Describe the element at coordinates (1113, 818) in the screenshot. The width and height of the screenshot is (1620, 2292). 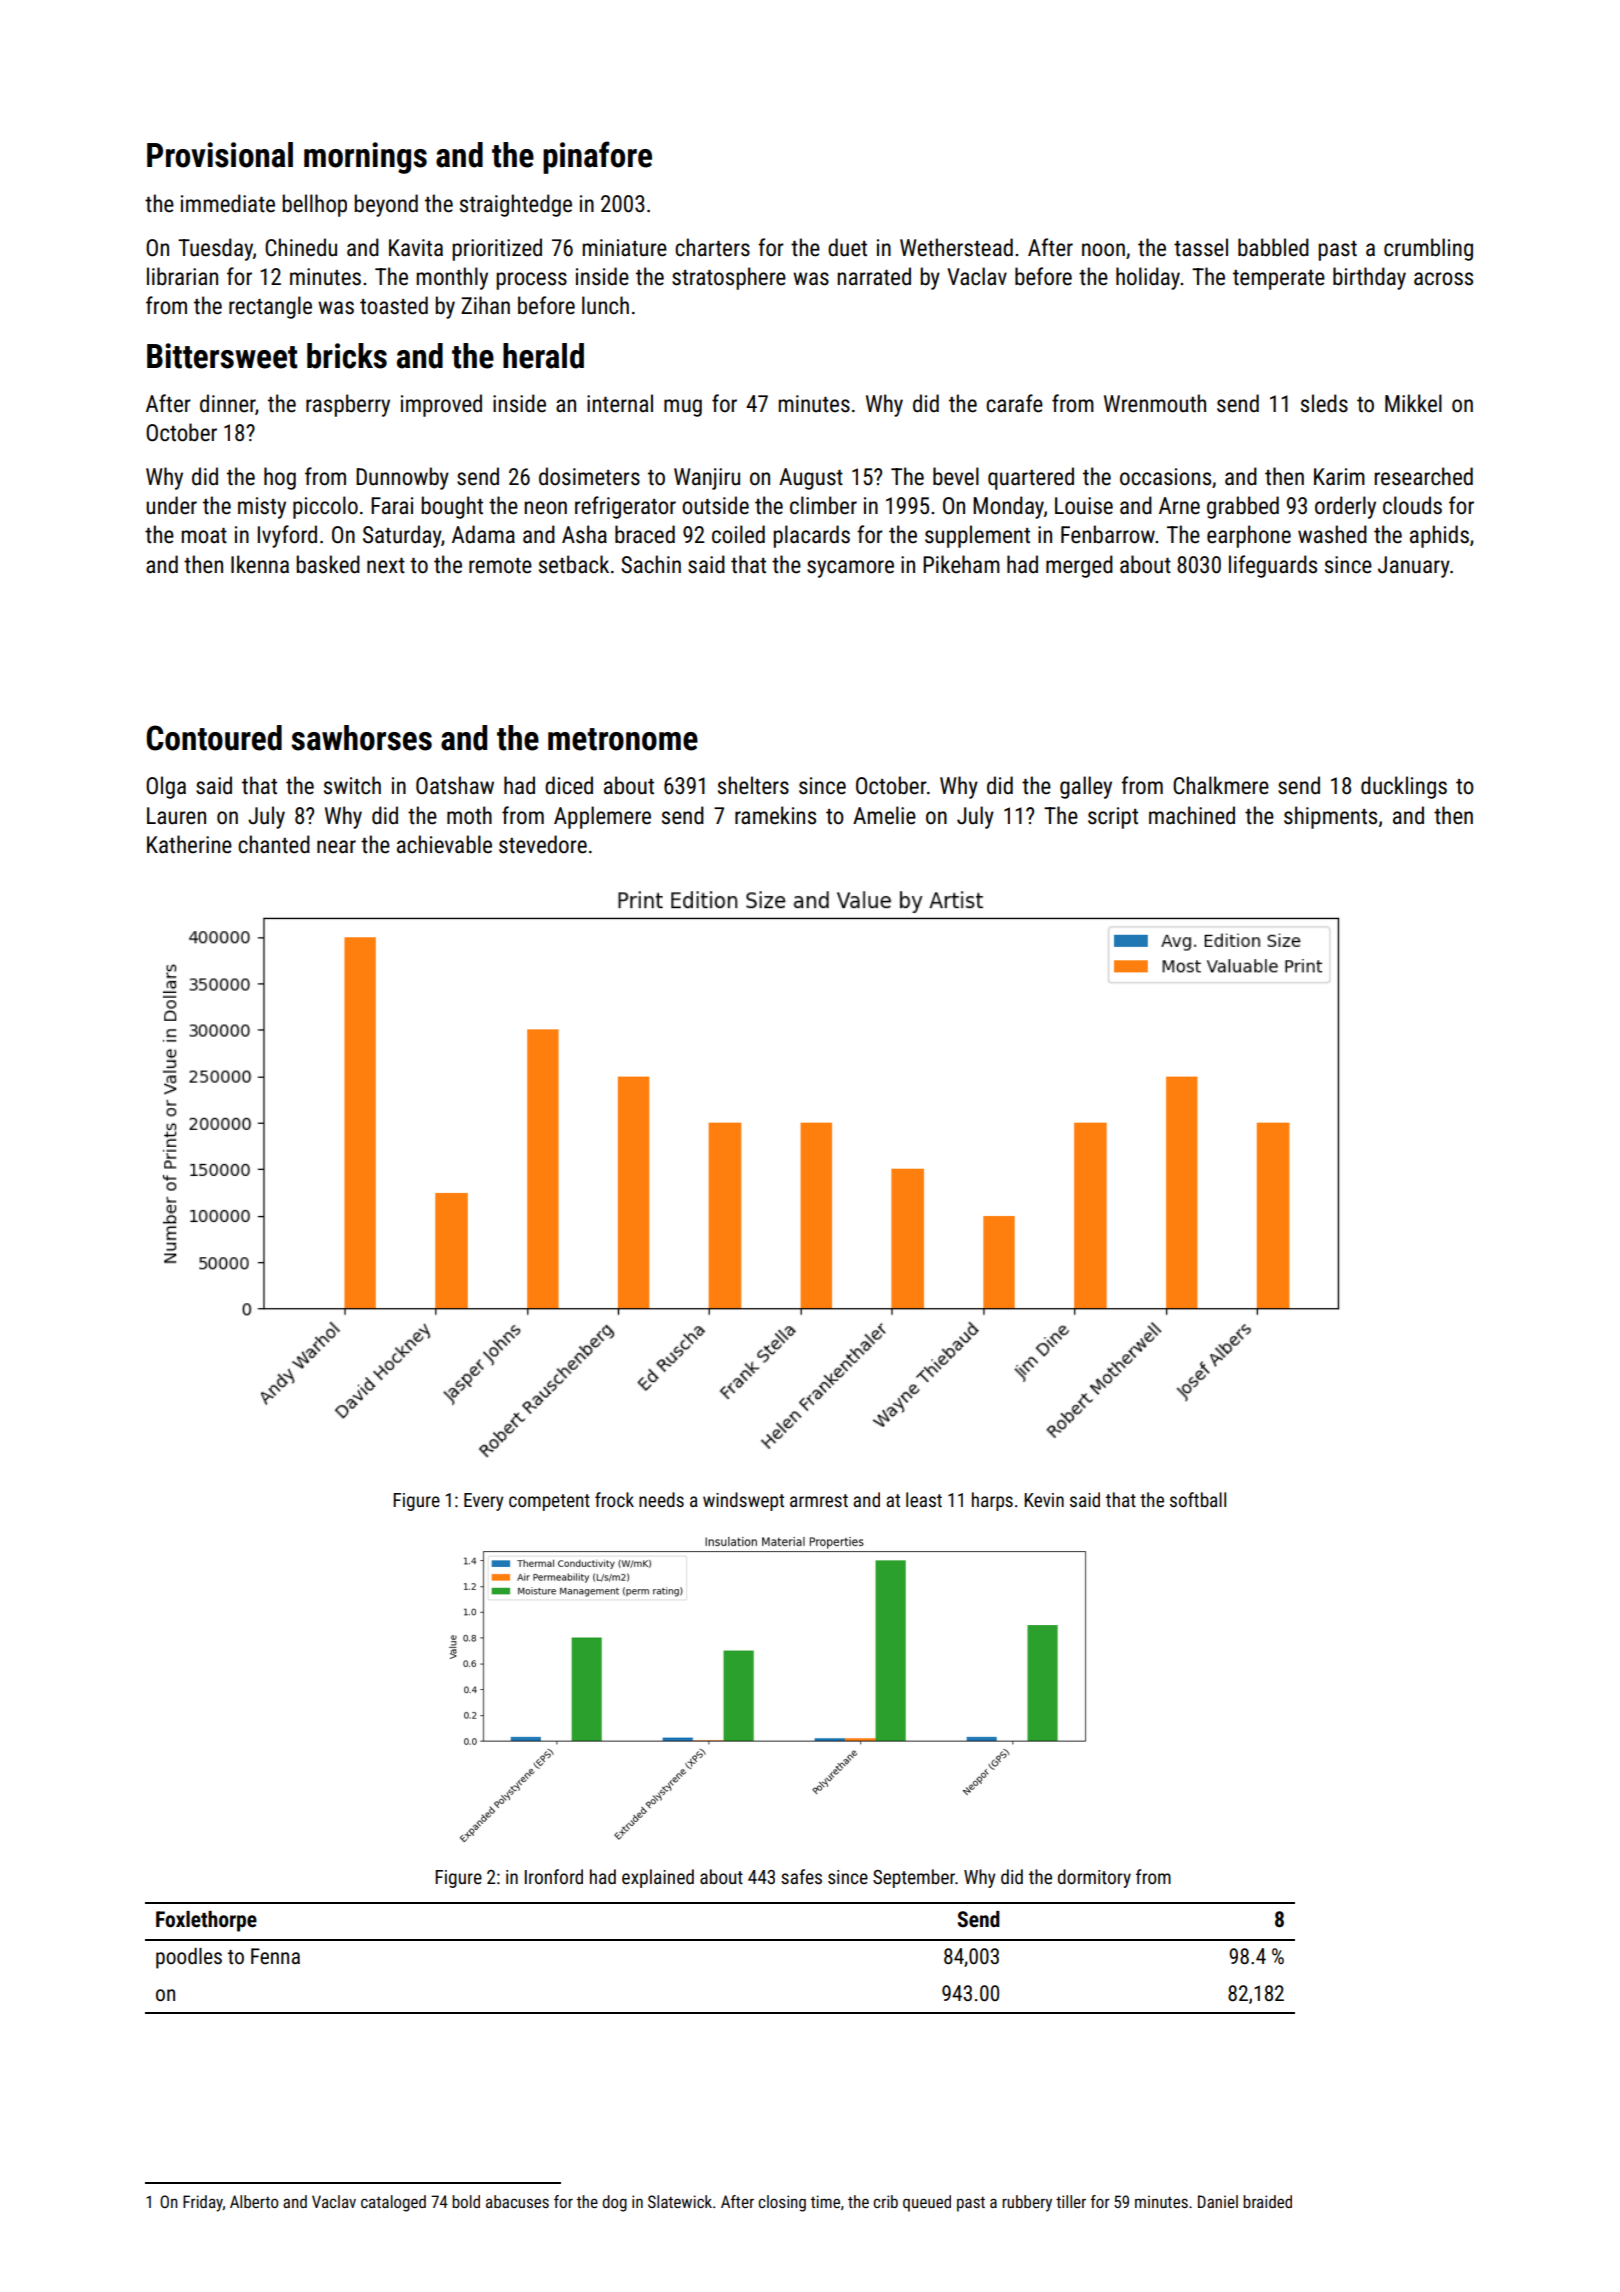
I see `script` at that location.
